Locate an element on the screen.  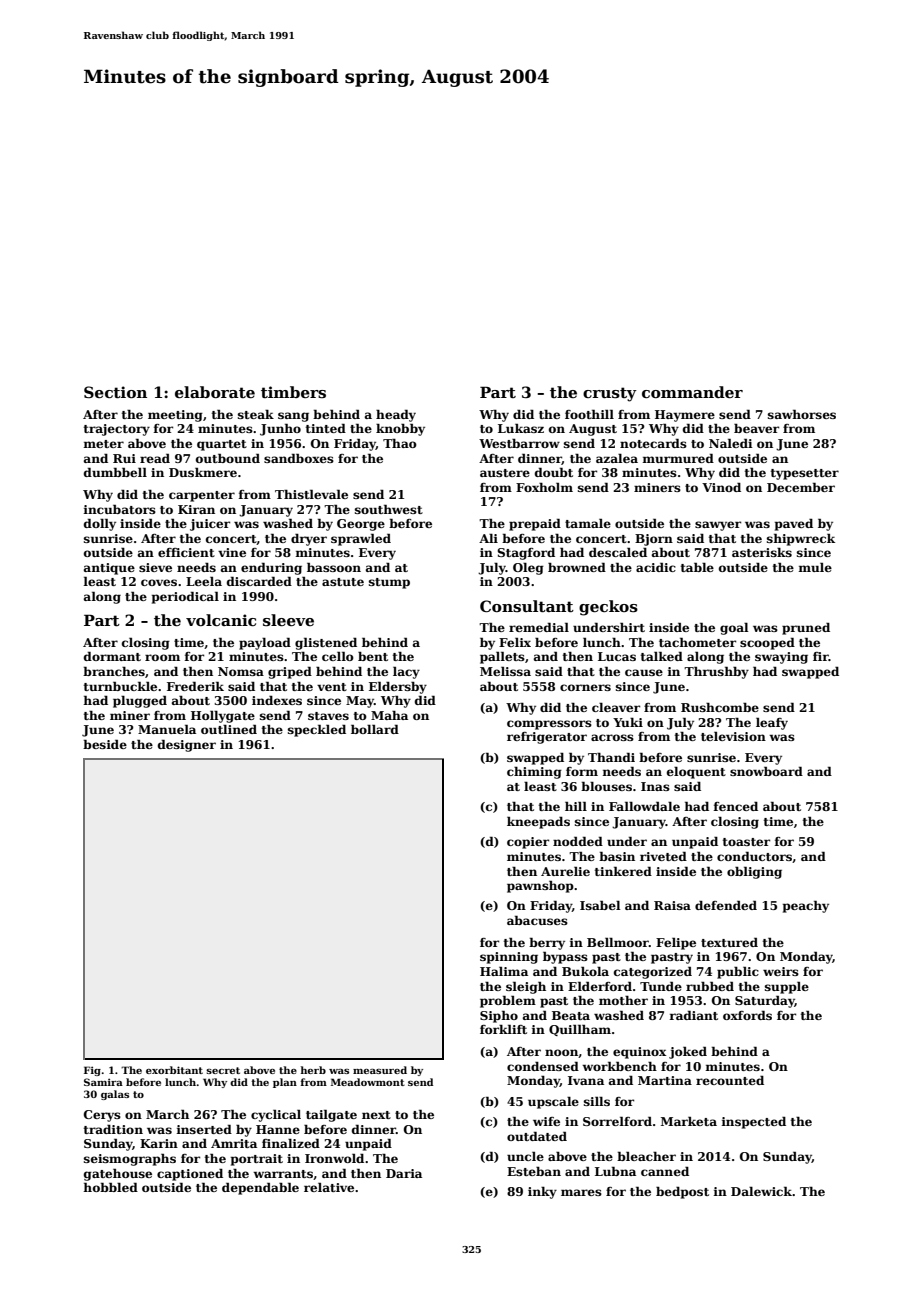
room is located at coordinates (162, 657).
